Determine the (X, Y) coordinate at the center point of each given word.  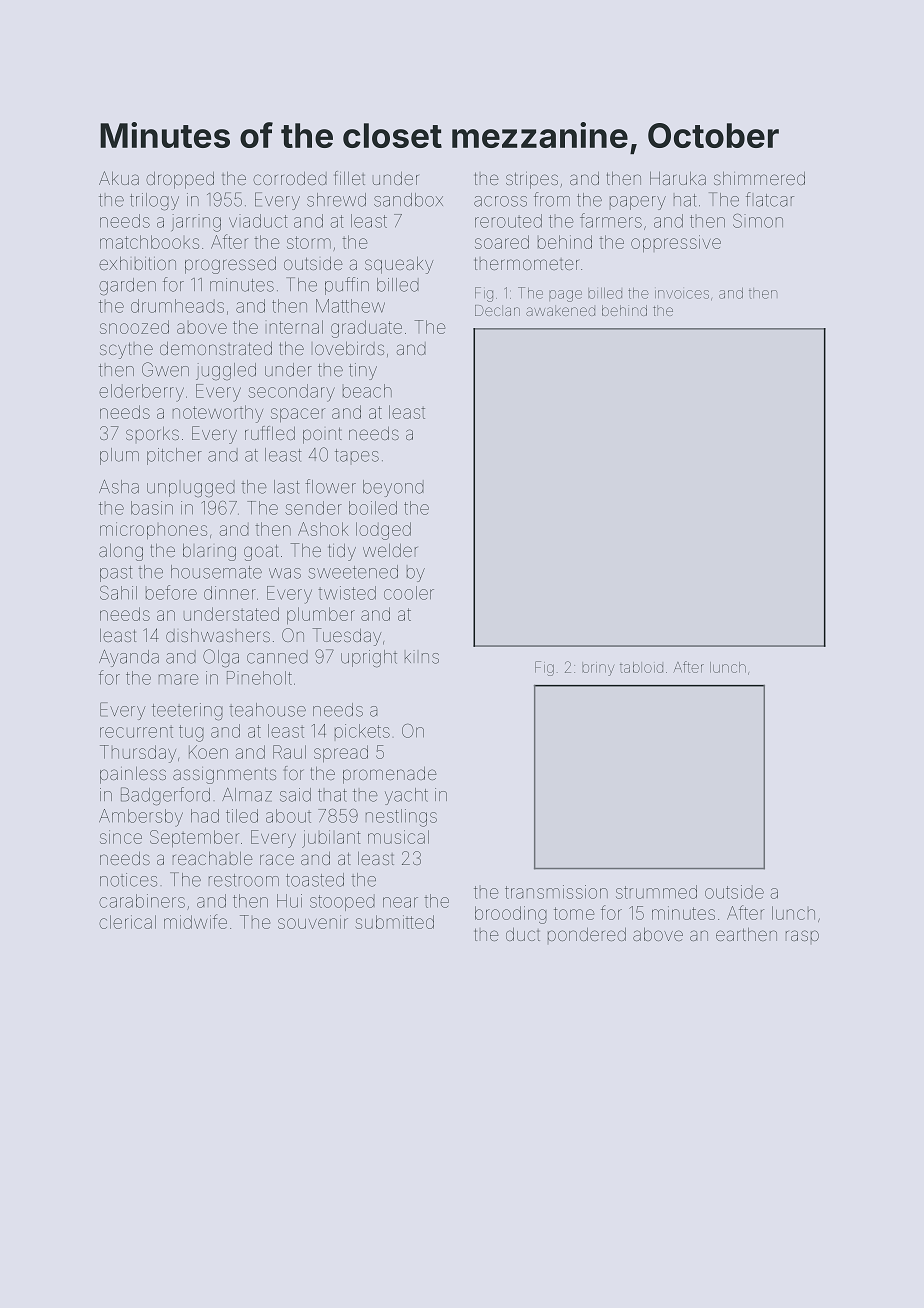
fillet (349, 178)
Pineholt (259, 678)
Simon (758, 220)
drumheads (177, 306)
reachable (213, 858)
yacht (406, 796)
